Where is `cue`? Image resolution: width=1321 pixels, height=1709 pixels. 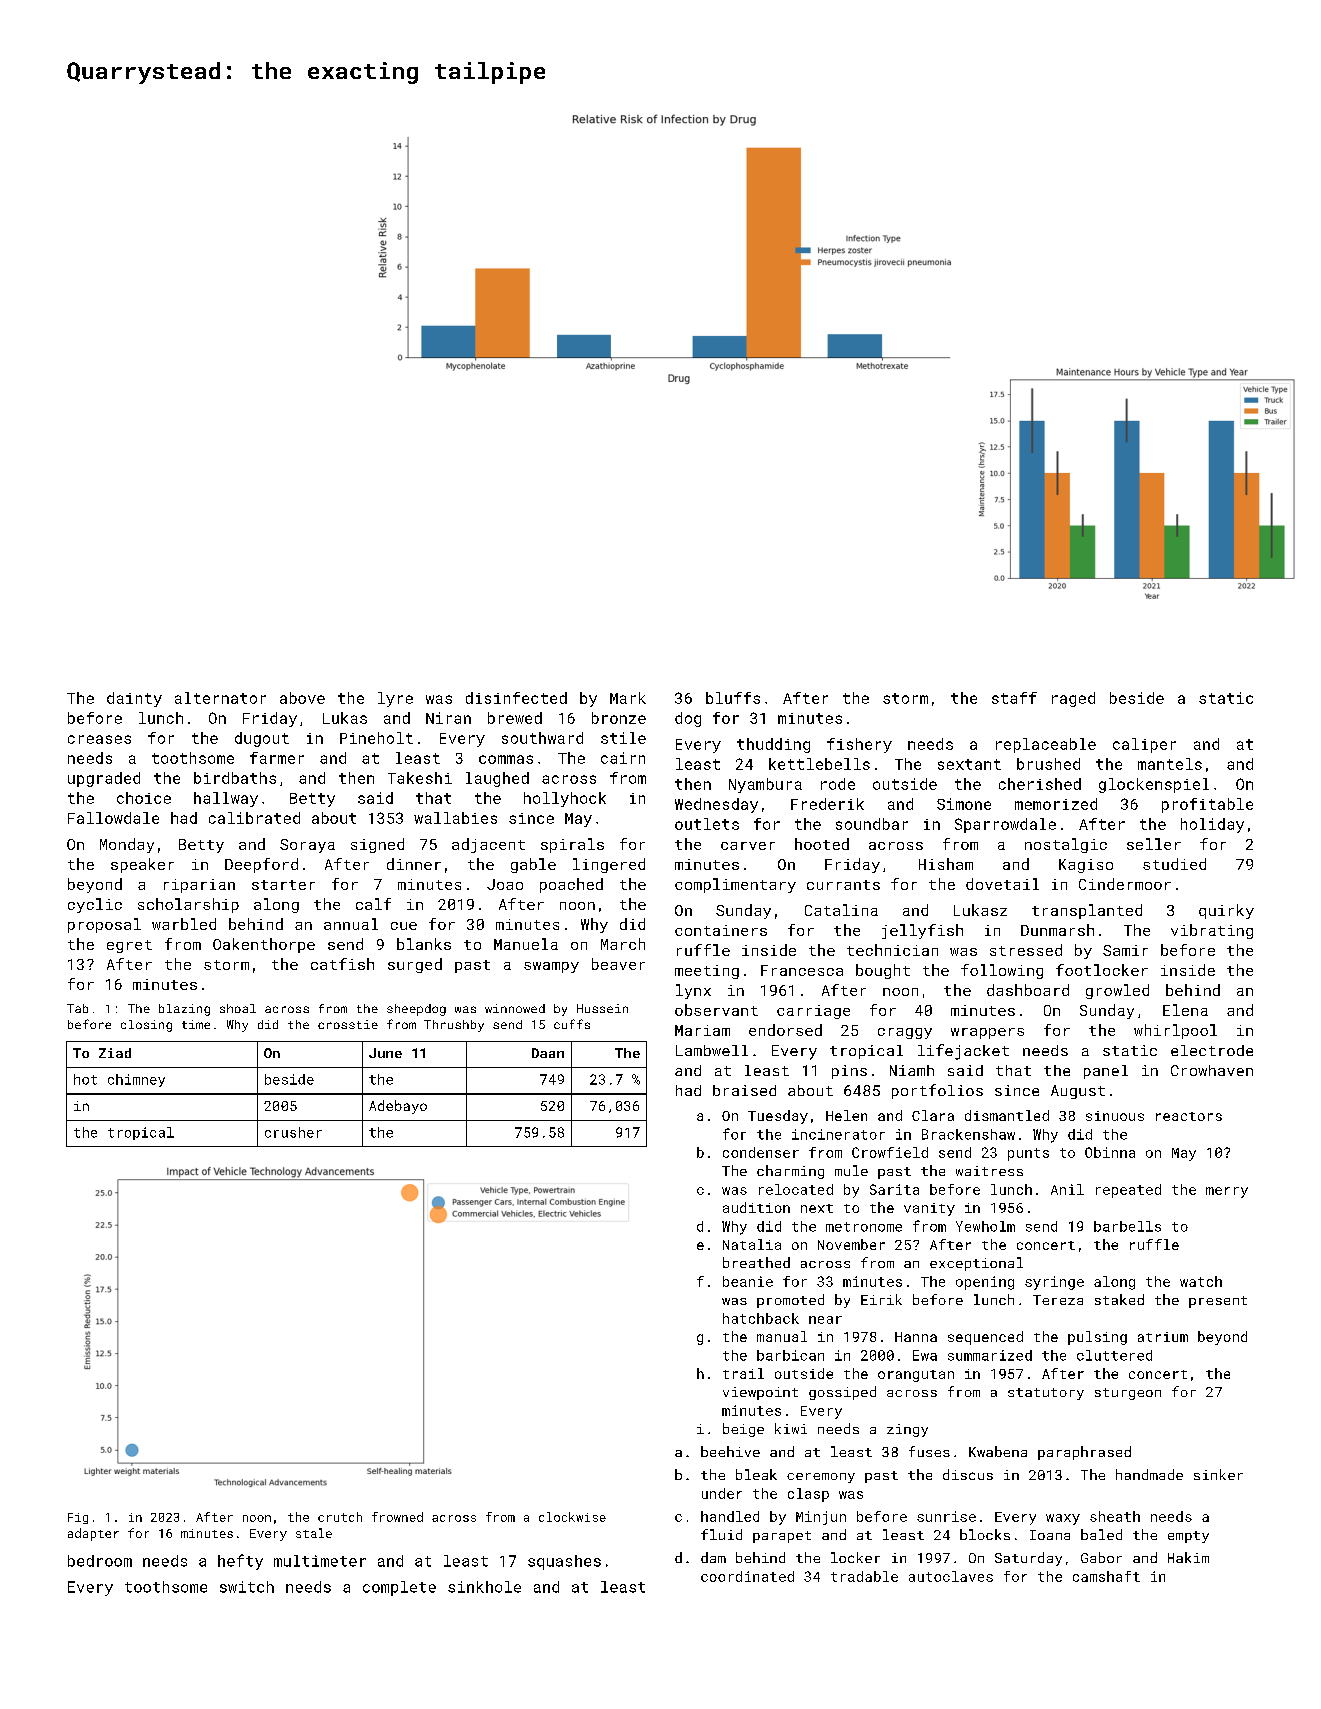 cue is located at coordinates (404, 926).
